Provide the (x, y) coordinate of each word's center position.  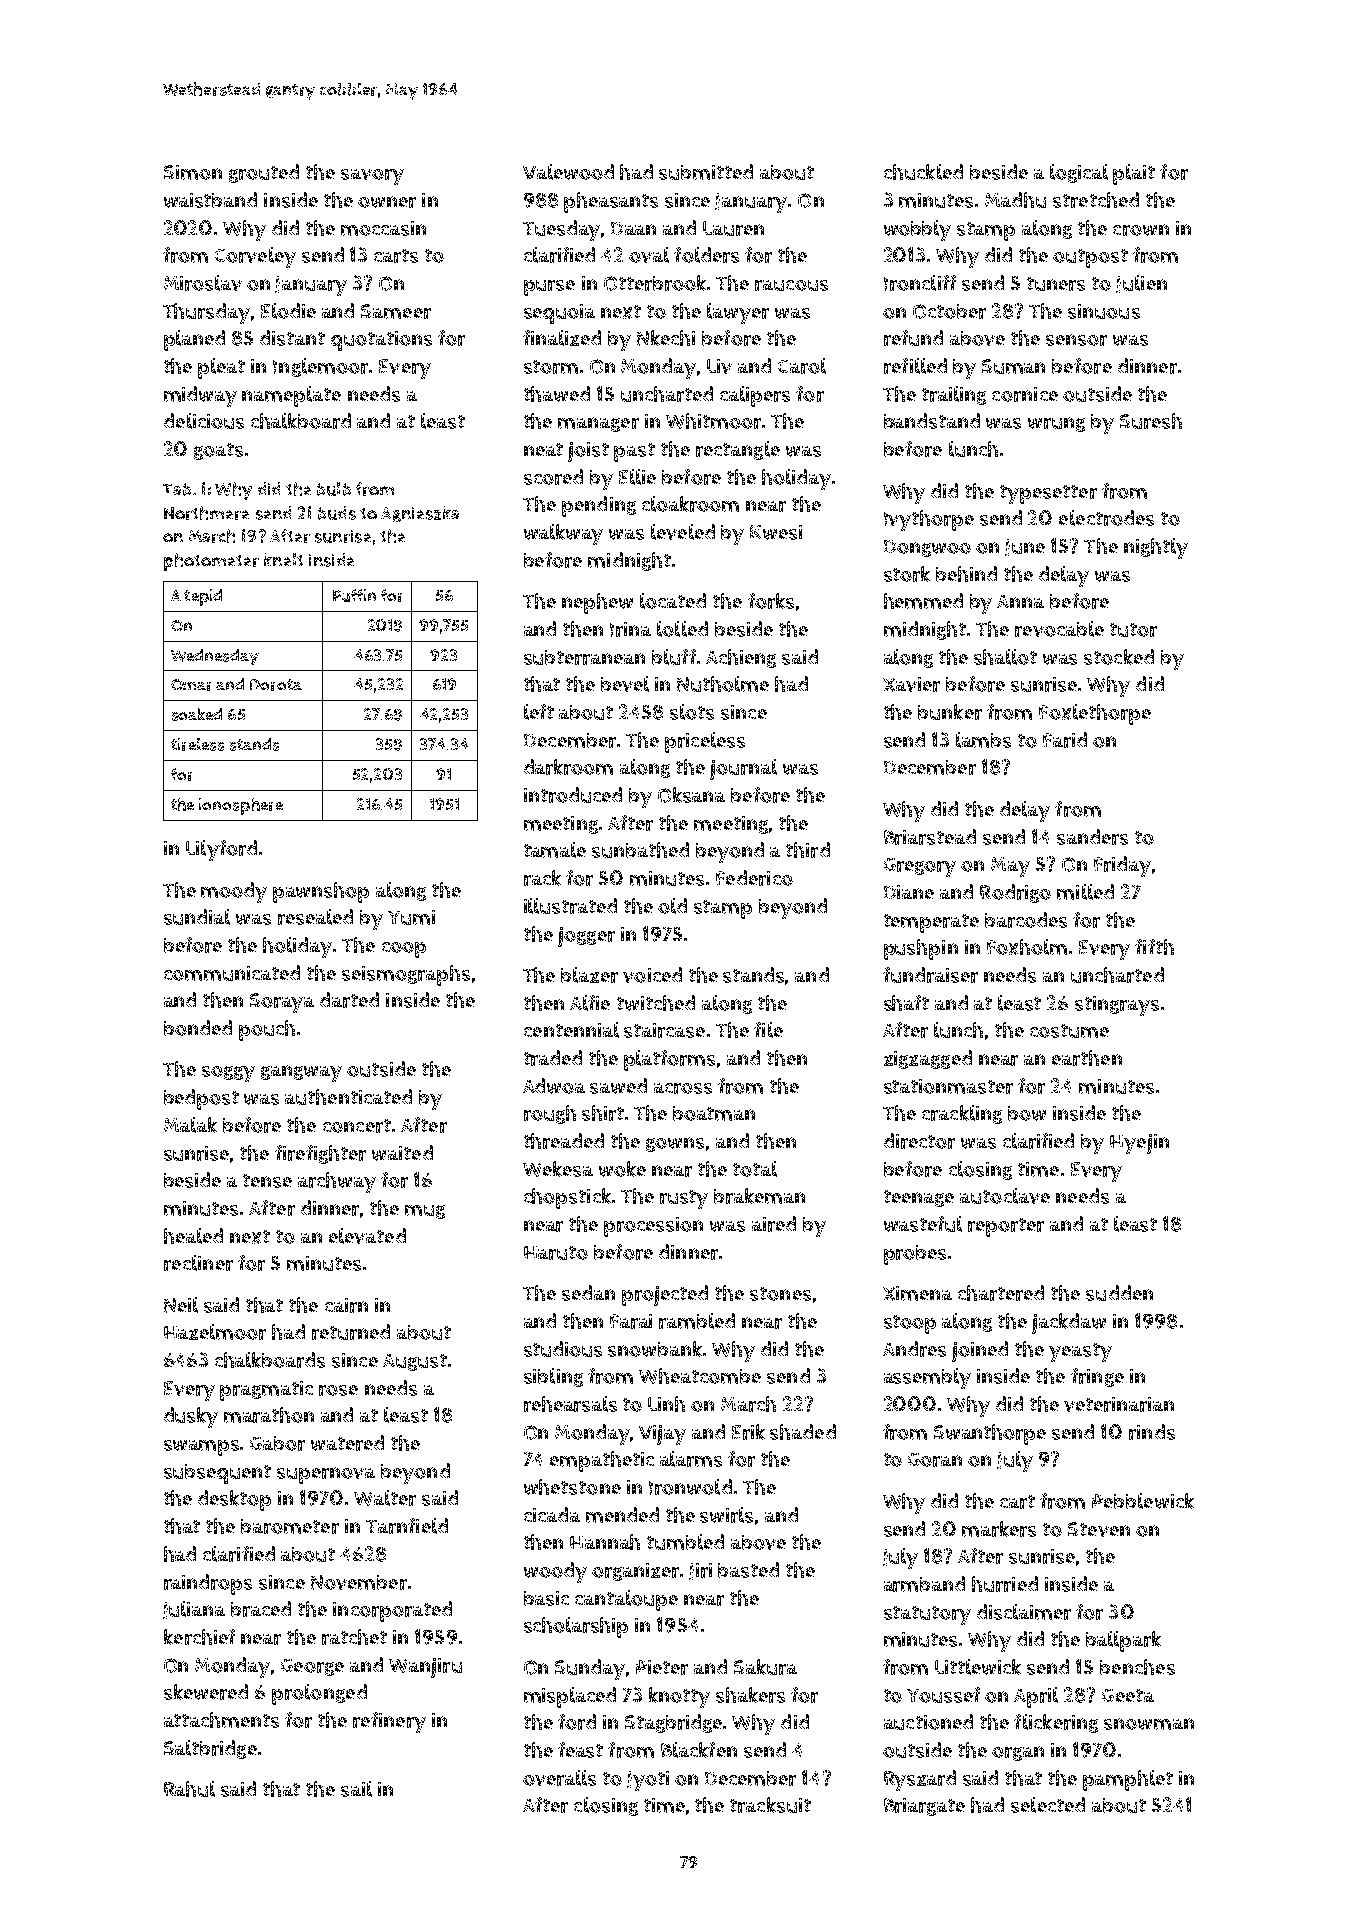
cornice (1025, 394)
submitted (706, 172)
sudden (1119, 1293)
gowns (675, 1144)
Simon (193, 172)
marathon (269, 1415)
